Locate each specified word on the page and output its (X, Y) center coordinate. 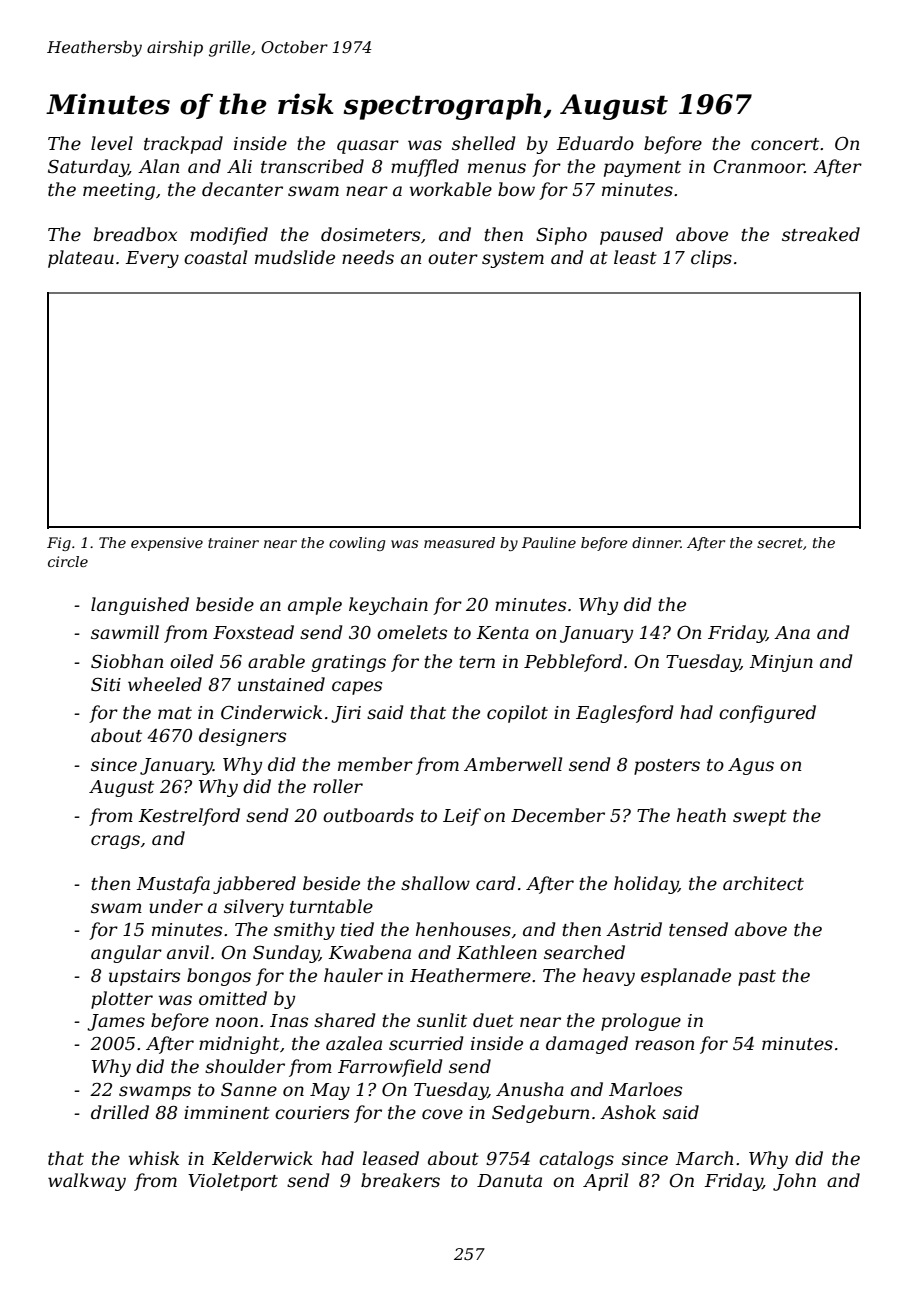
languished (140, 606)
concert (785, 144)
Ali (239, 166)
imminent (227, 1113)
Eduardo (595, 143)
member (375, 764)
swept (760, 818)
